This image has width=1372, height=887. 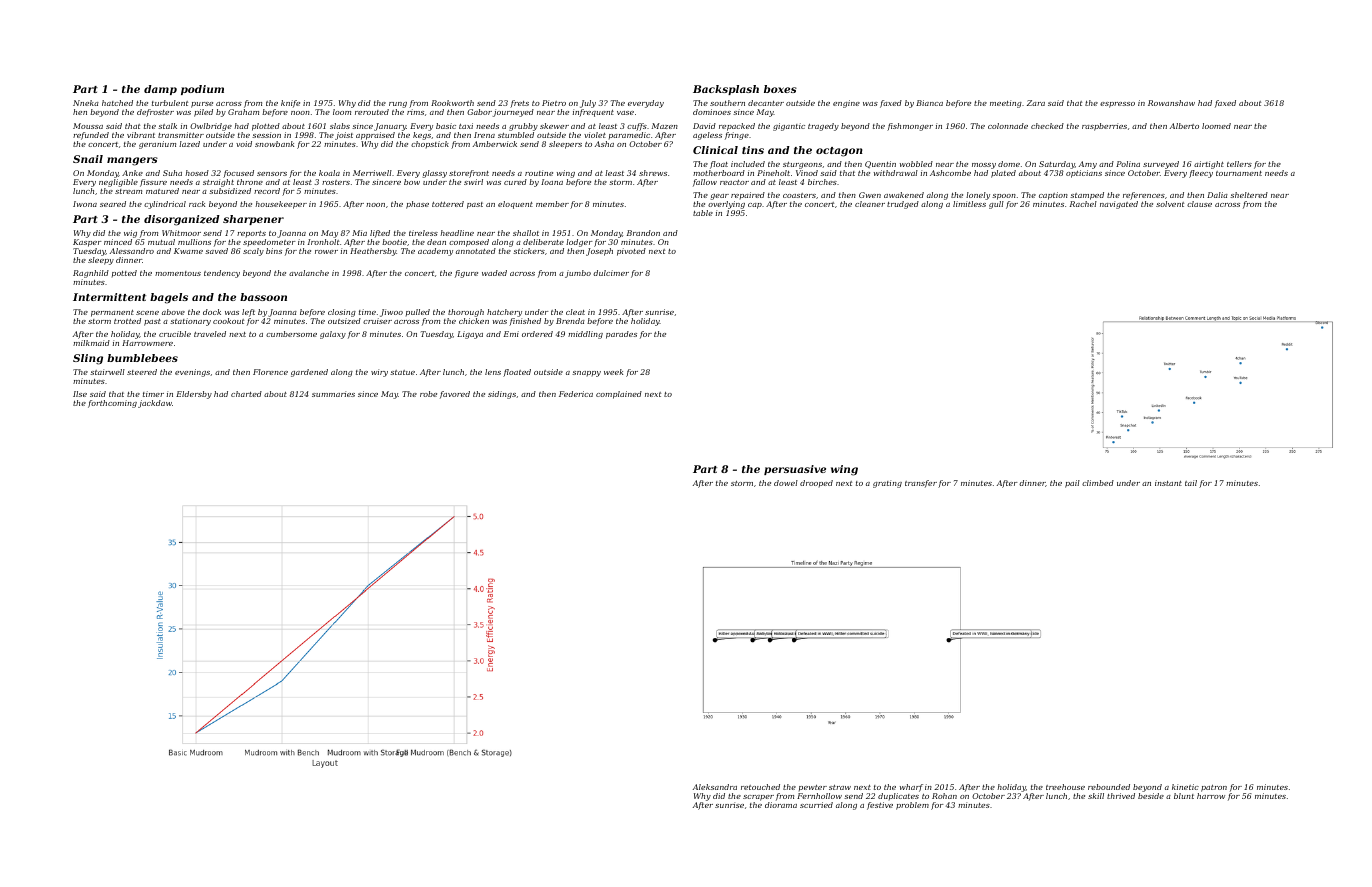 I want to click on podium, so click(x=202, y=90).
